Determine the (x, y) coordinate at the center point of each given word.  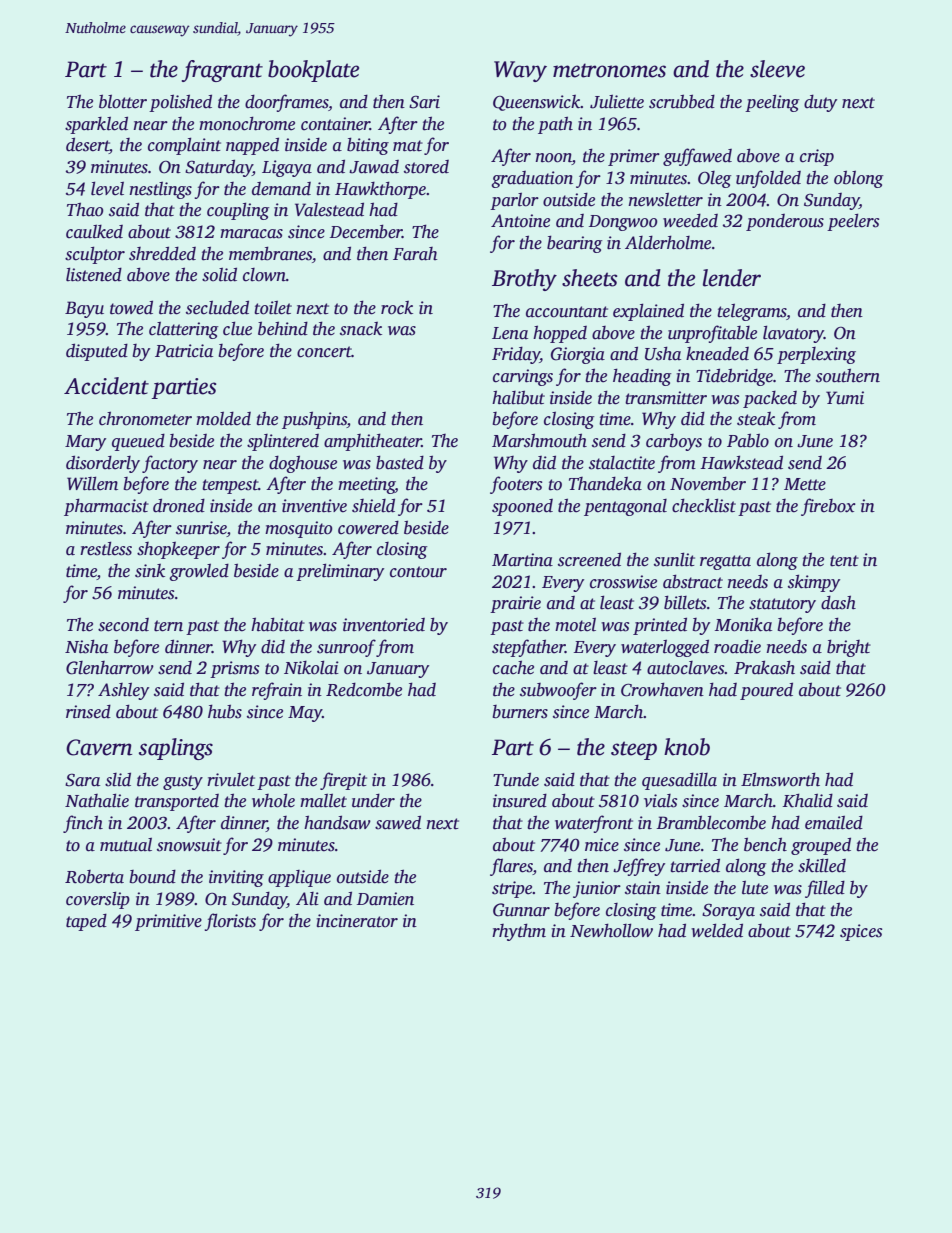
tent (844, 561)
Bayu (84, 309)
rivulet (231, 780)
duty (820, 103)
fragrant (222, 71)
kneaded (717, 353)
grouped (821, 846)
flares (511, 867)
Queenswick (537, 103)
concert (324, 352)
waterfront (594, 824)
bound (152, 876)
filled (825, 889)
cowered (368, 527)
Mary (85, 443)
